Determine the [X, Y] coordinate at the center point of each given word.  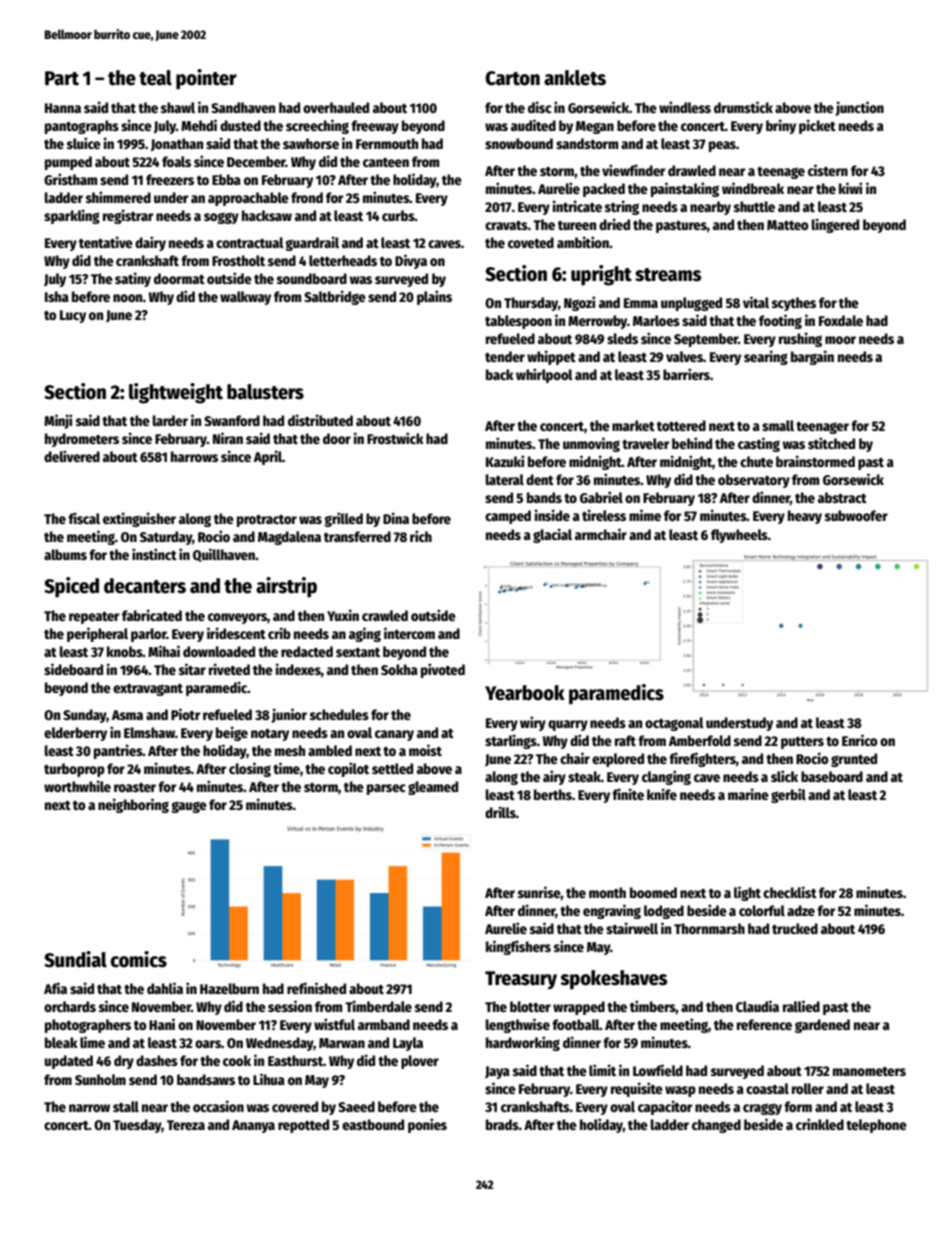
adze [801, 910]
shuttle [754, 206]
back [500, 374]
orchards [70, 1006]
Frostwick [395, 438]
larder [170, 420]
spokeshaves [613, 980]
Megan [595, 127]
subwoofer [856, 515]
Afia [55, 988]
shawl [178, 107]
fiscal [84, 518]
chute [756, 461]
